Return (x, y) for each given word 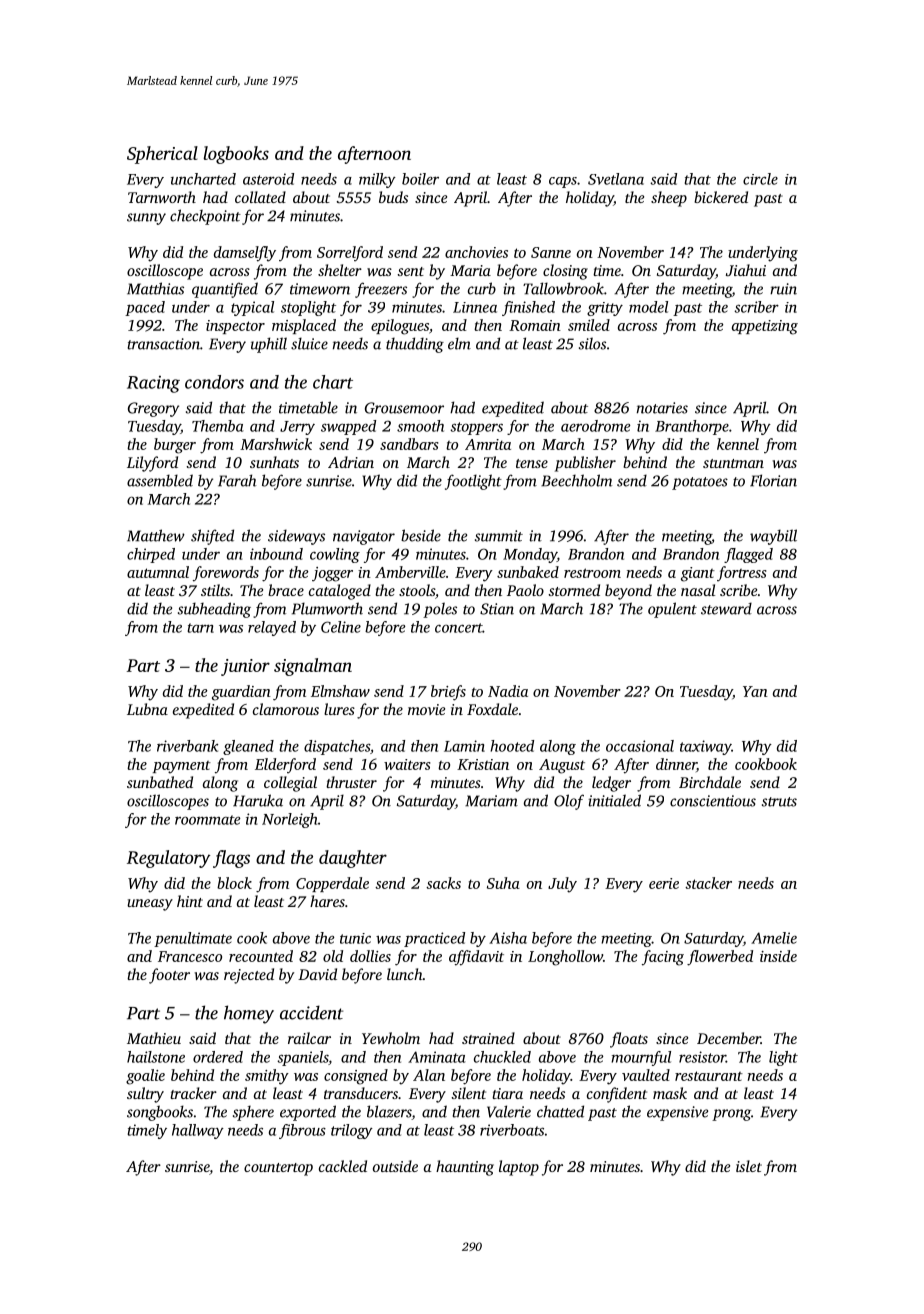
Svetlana (616, 179)
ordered (218, 1057)
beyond (628, 592)
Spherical (162, 155)
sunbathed (160, 782)
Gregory (153, 409)
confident (617, 1095)
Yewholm (391, 1038)
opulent (672, 610)
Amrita (488, 444)
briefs (448, 693)
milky (377, 180)
